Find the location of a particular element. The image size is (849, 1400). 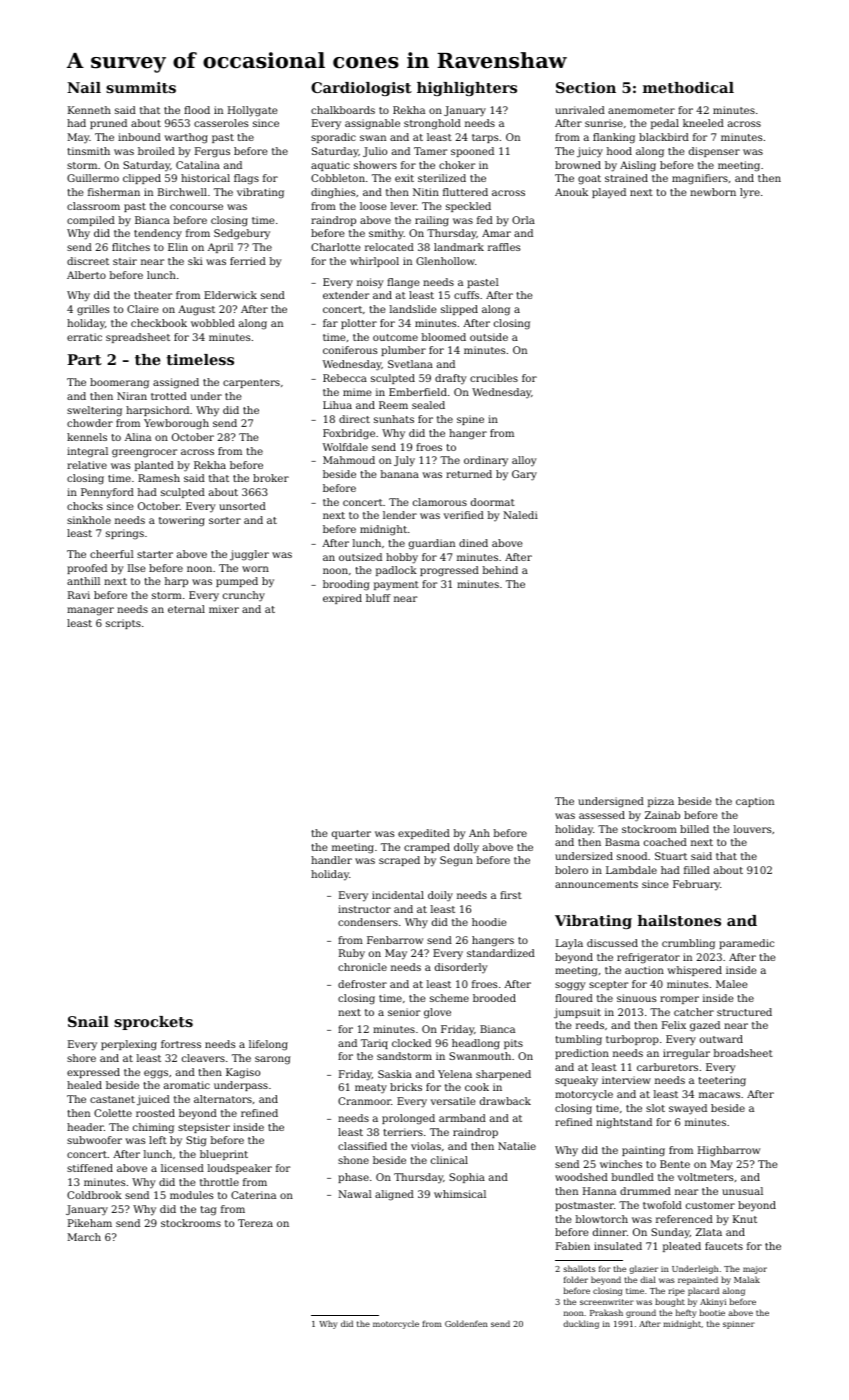

handler is located at coordinates (331, 860).
